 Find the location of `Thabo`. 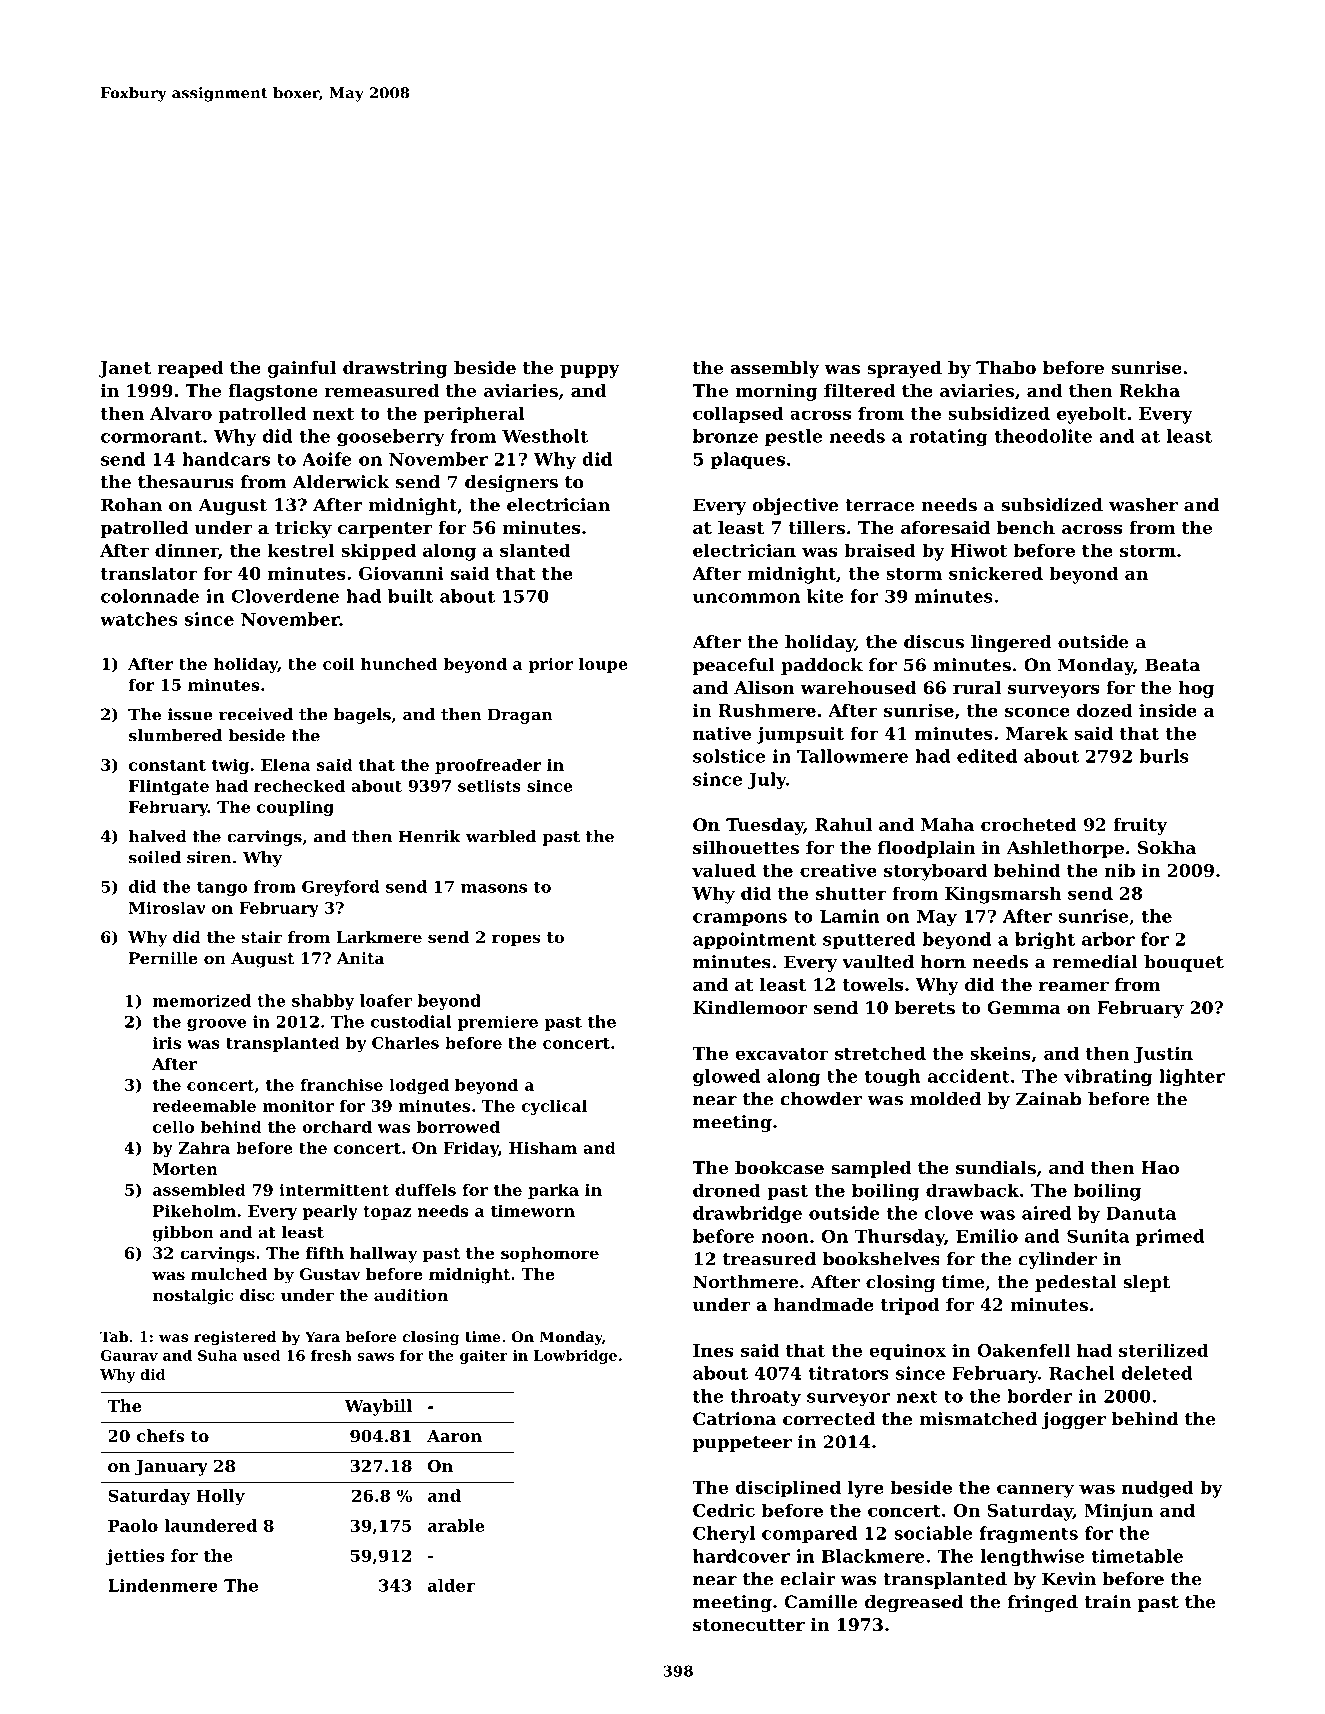

Thabo is located at coordinates (1006, 367).
